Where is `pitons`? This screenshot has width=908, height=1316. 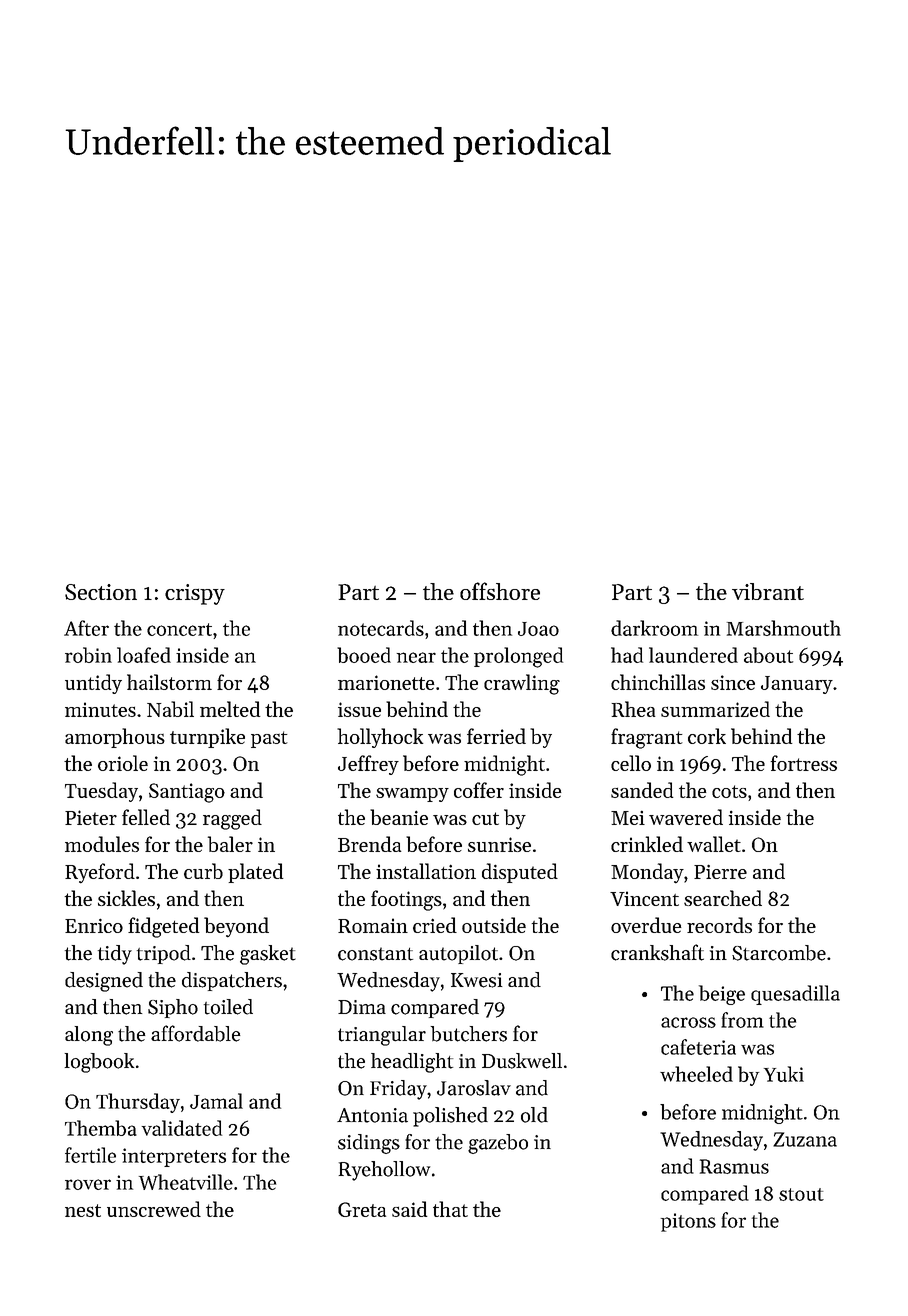 pitons is located at coordinates (688, 1222).
